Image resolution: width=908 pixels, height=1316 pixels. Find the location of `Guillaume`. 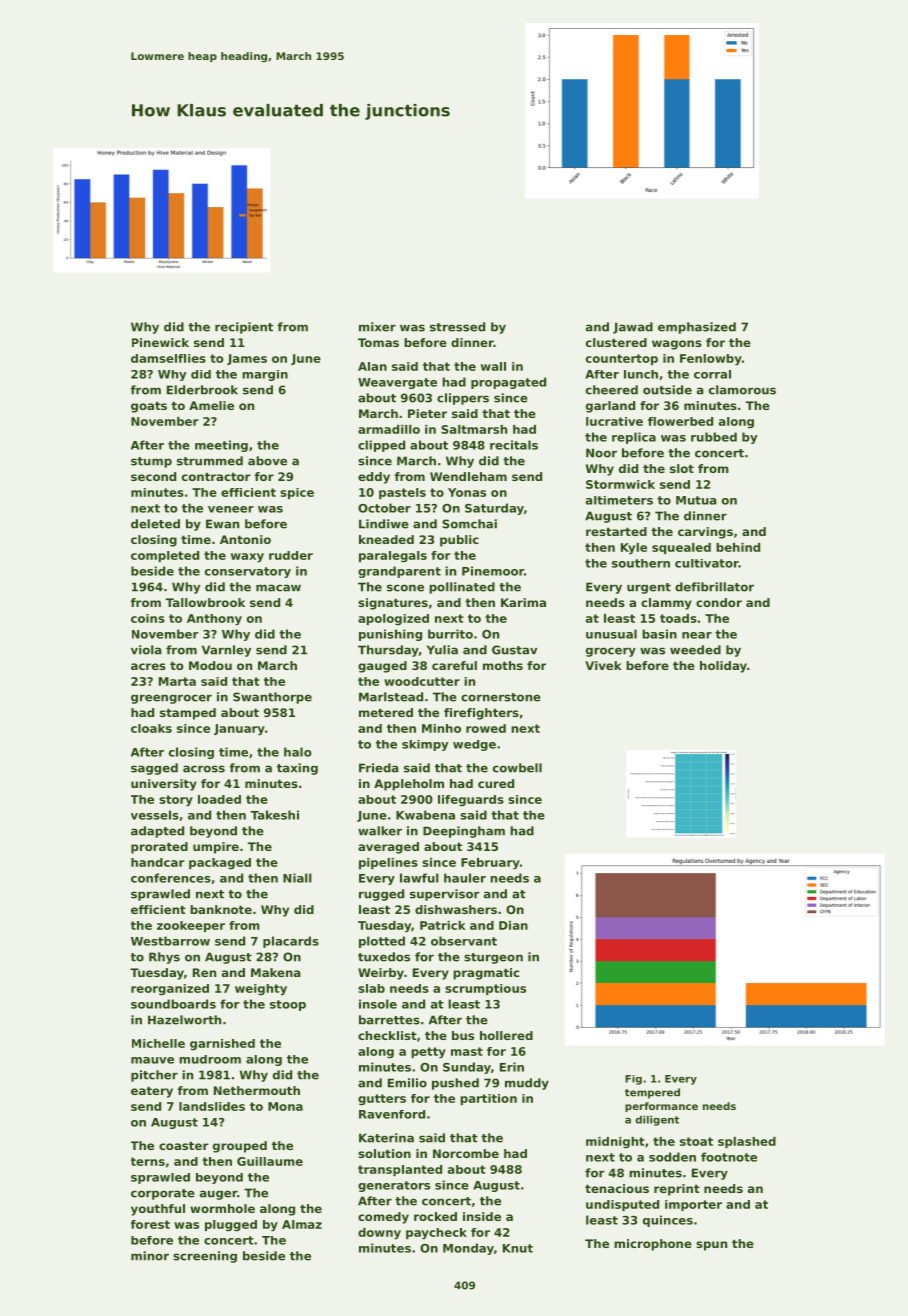

Guillaume is located at coordinates (270, 1161).
